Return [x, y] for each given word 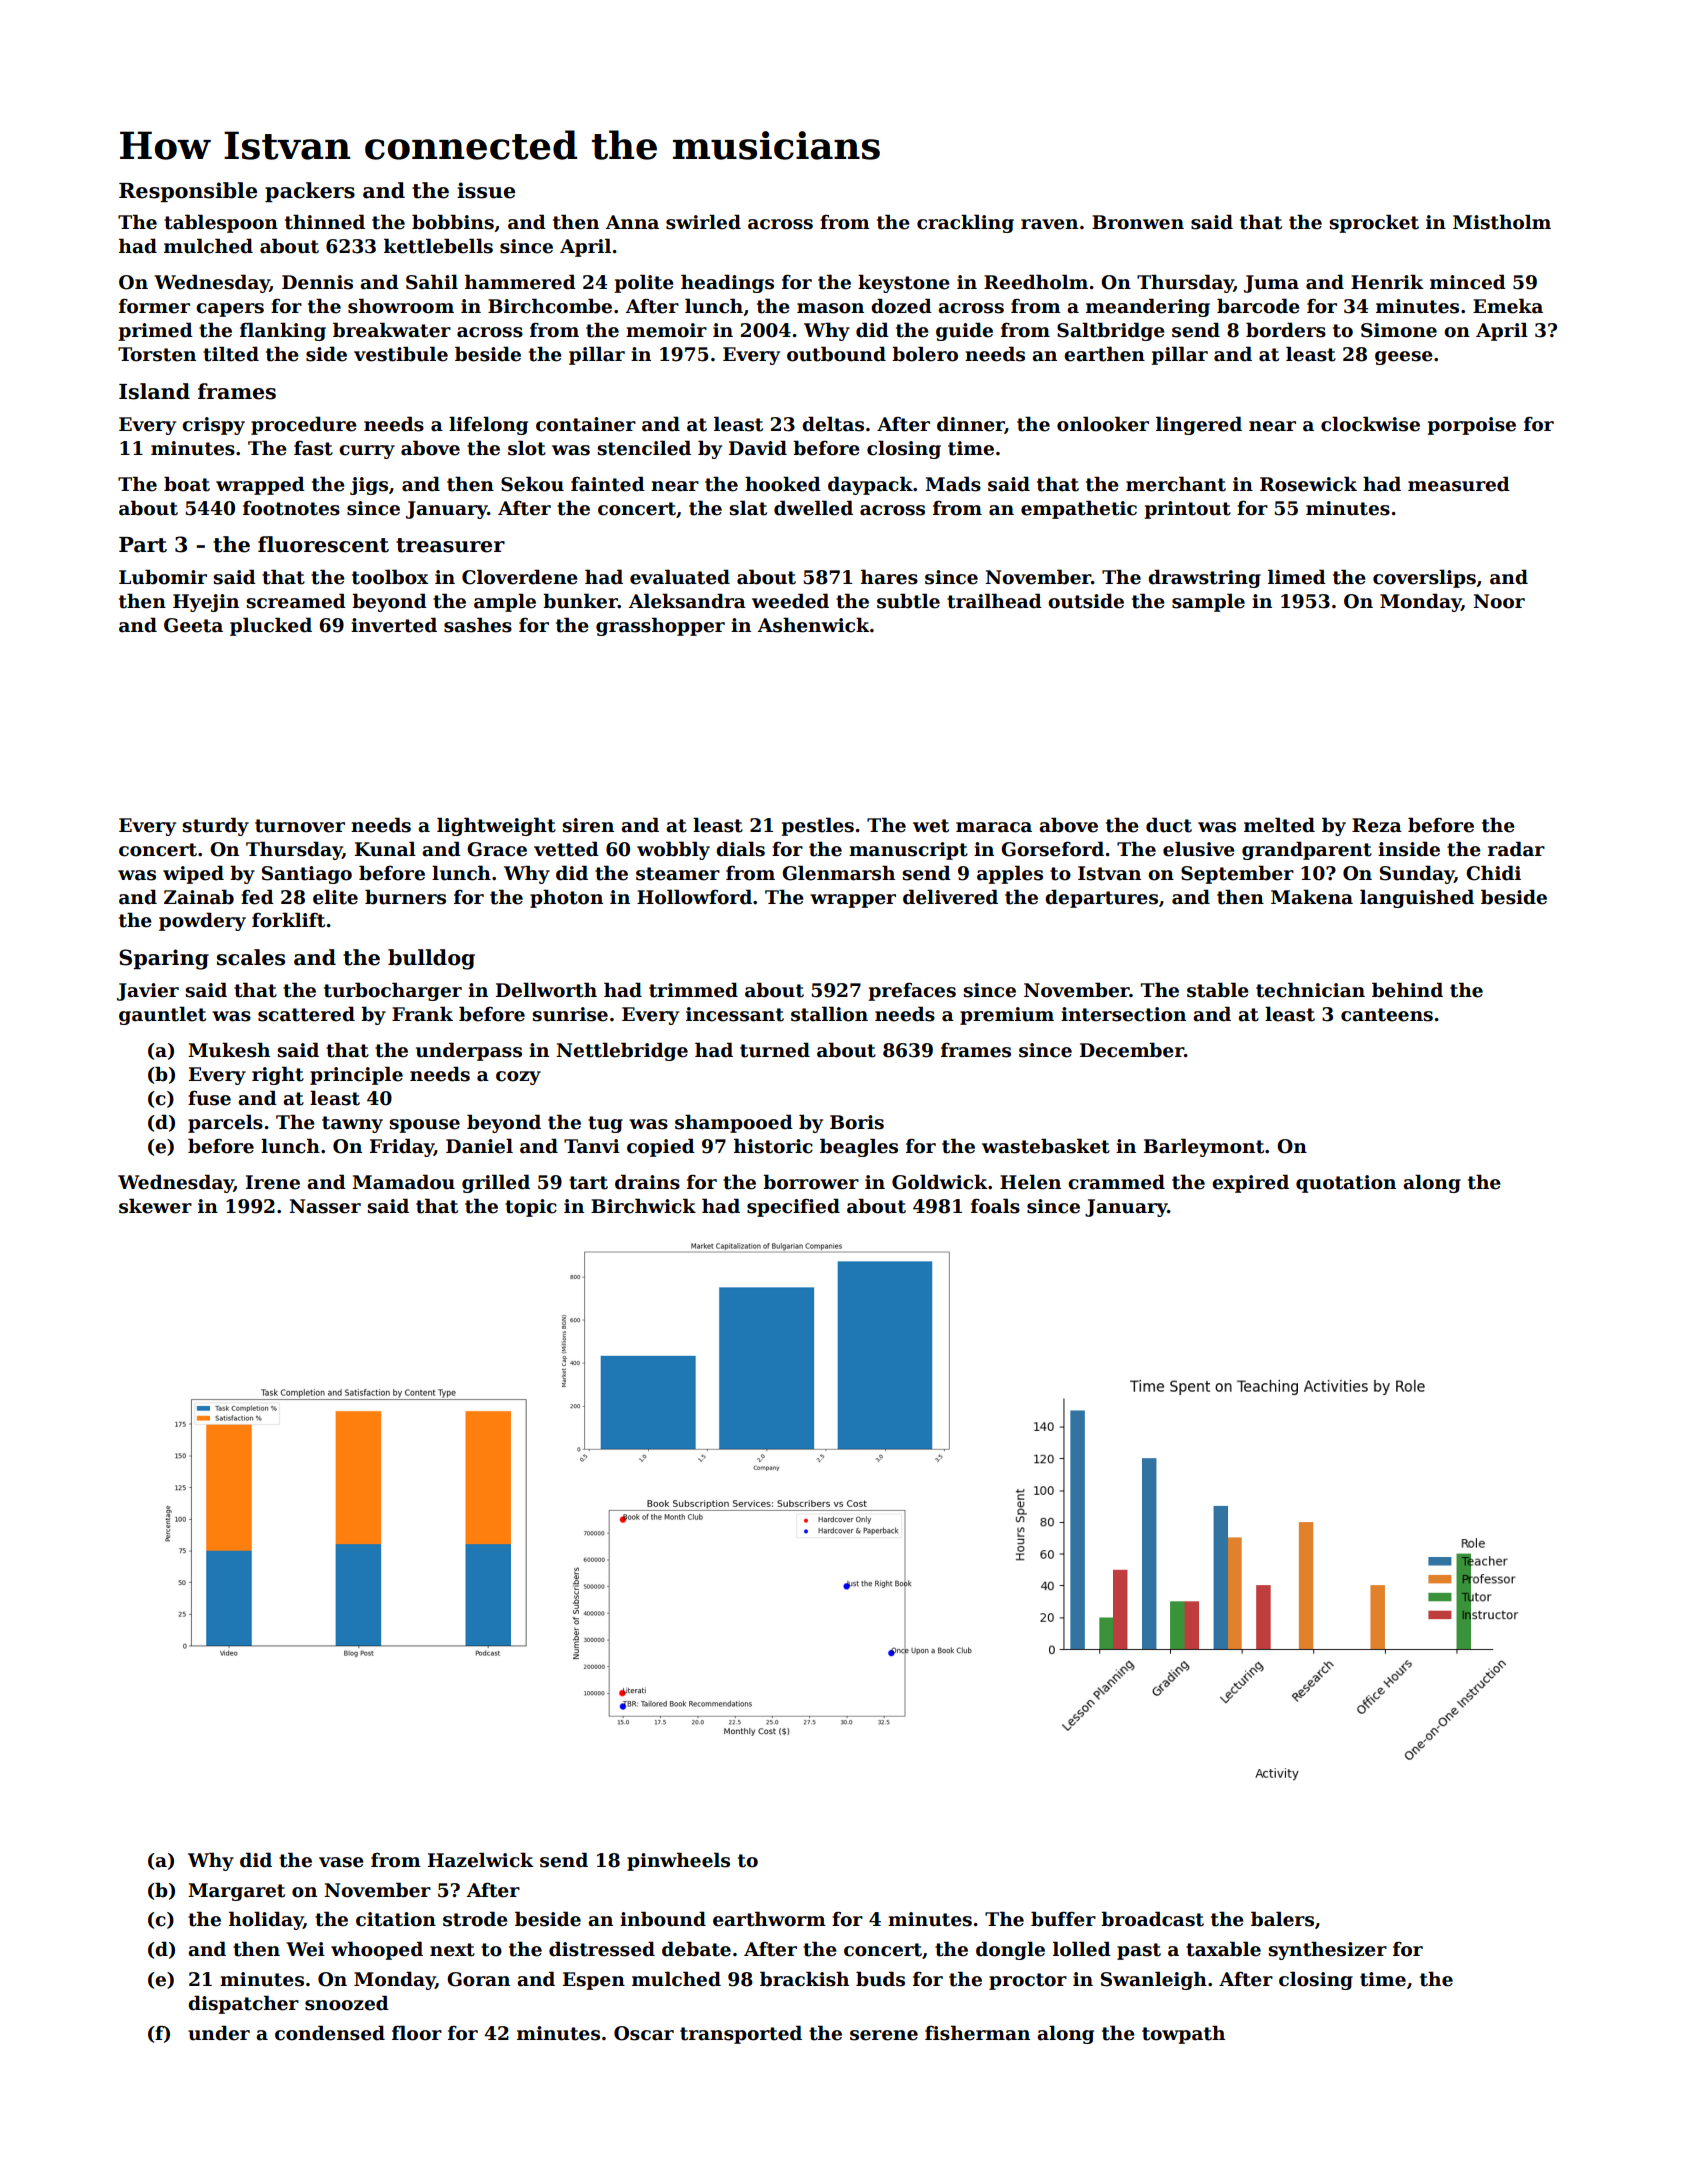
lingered [1199, 425]
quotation [1346, 1184]
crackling [965, 223]
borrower [811, 1182]
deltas [833, 424]
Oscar [644, 2033]
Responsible [188, 192]
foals [995, 1206]
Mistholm [1502, 222]
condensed [330, 2033]
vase [341, 1862]
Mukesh [229, 1050]
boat [187, 484]
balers [1282, 1919]
